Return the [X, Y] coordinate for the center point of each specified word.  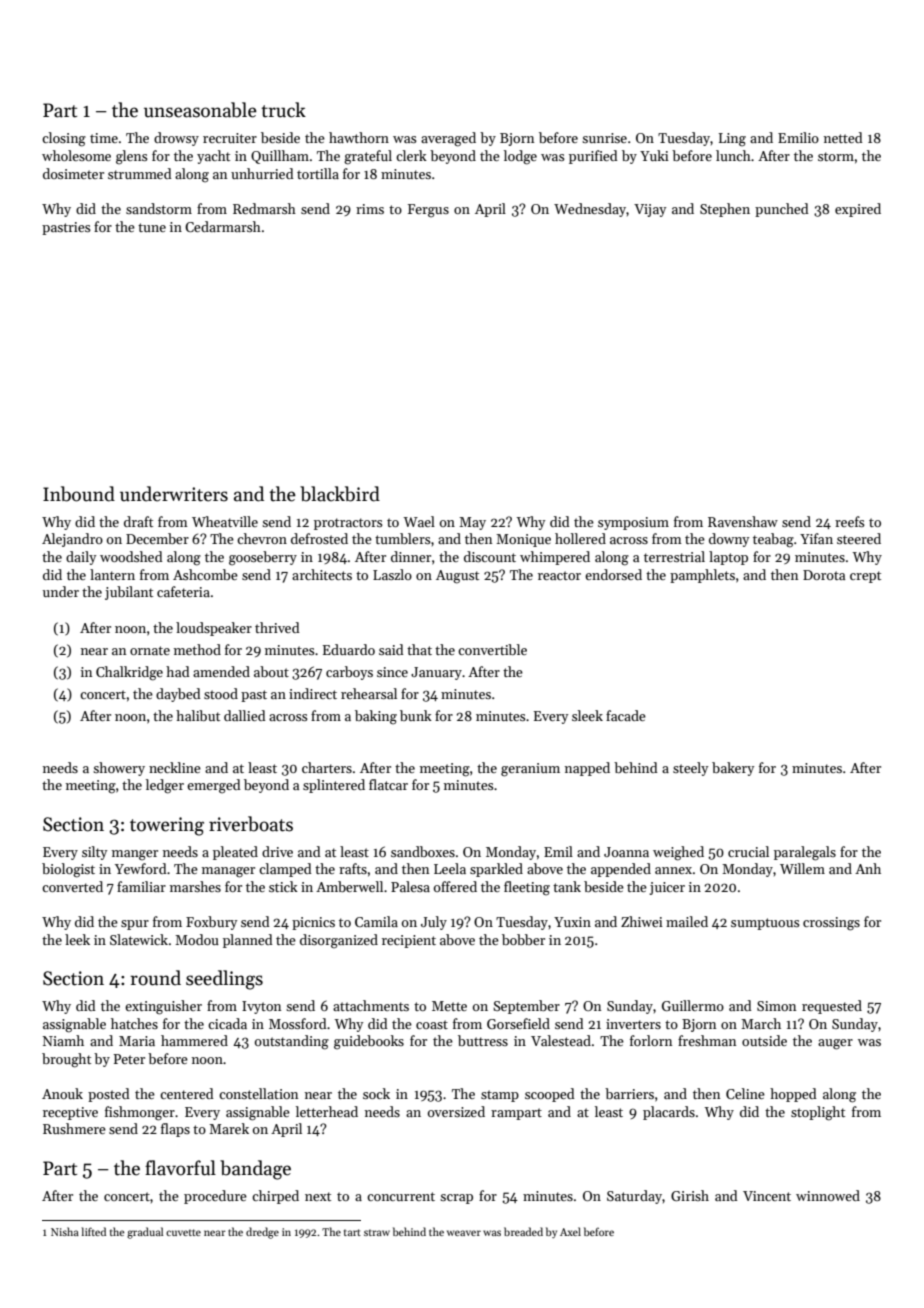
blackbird [340, 494]
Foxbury [211, 923]
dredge [262, 1233]
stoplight [818, 1113]
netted [843, 137]
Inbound [79, 494]
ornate [150, 650]
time [104, 138]
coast [432, 1024]
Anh [868, 868]
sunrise [604, 138]
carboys [349, 673]
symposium [633, 523]
